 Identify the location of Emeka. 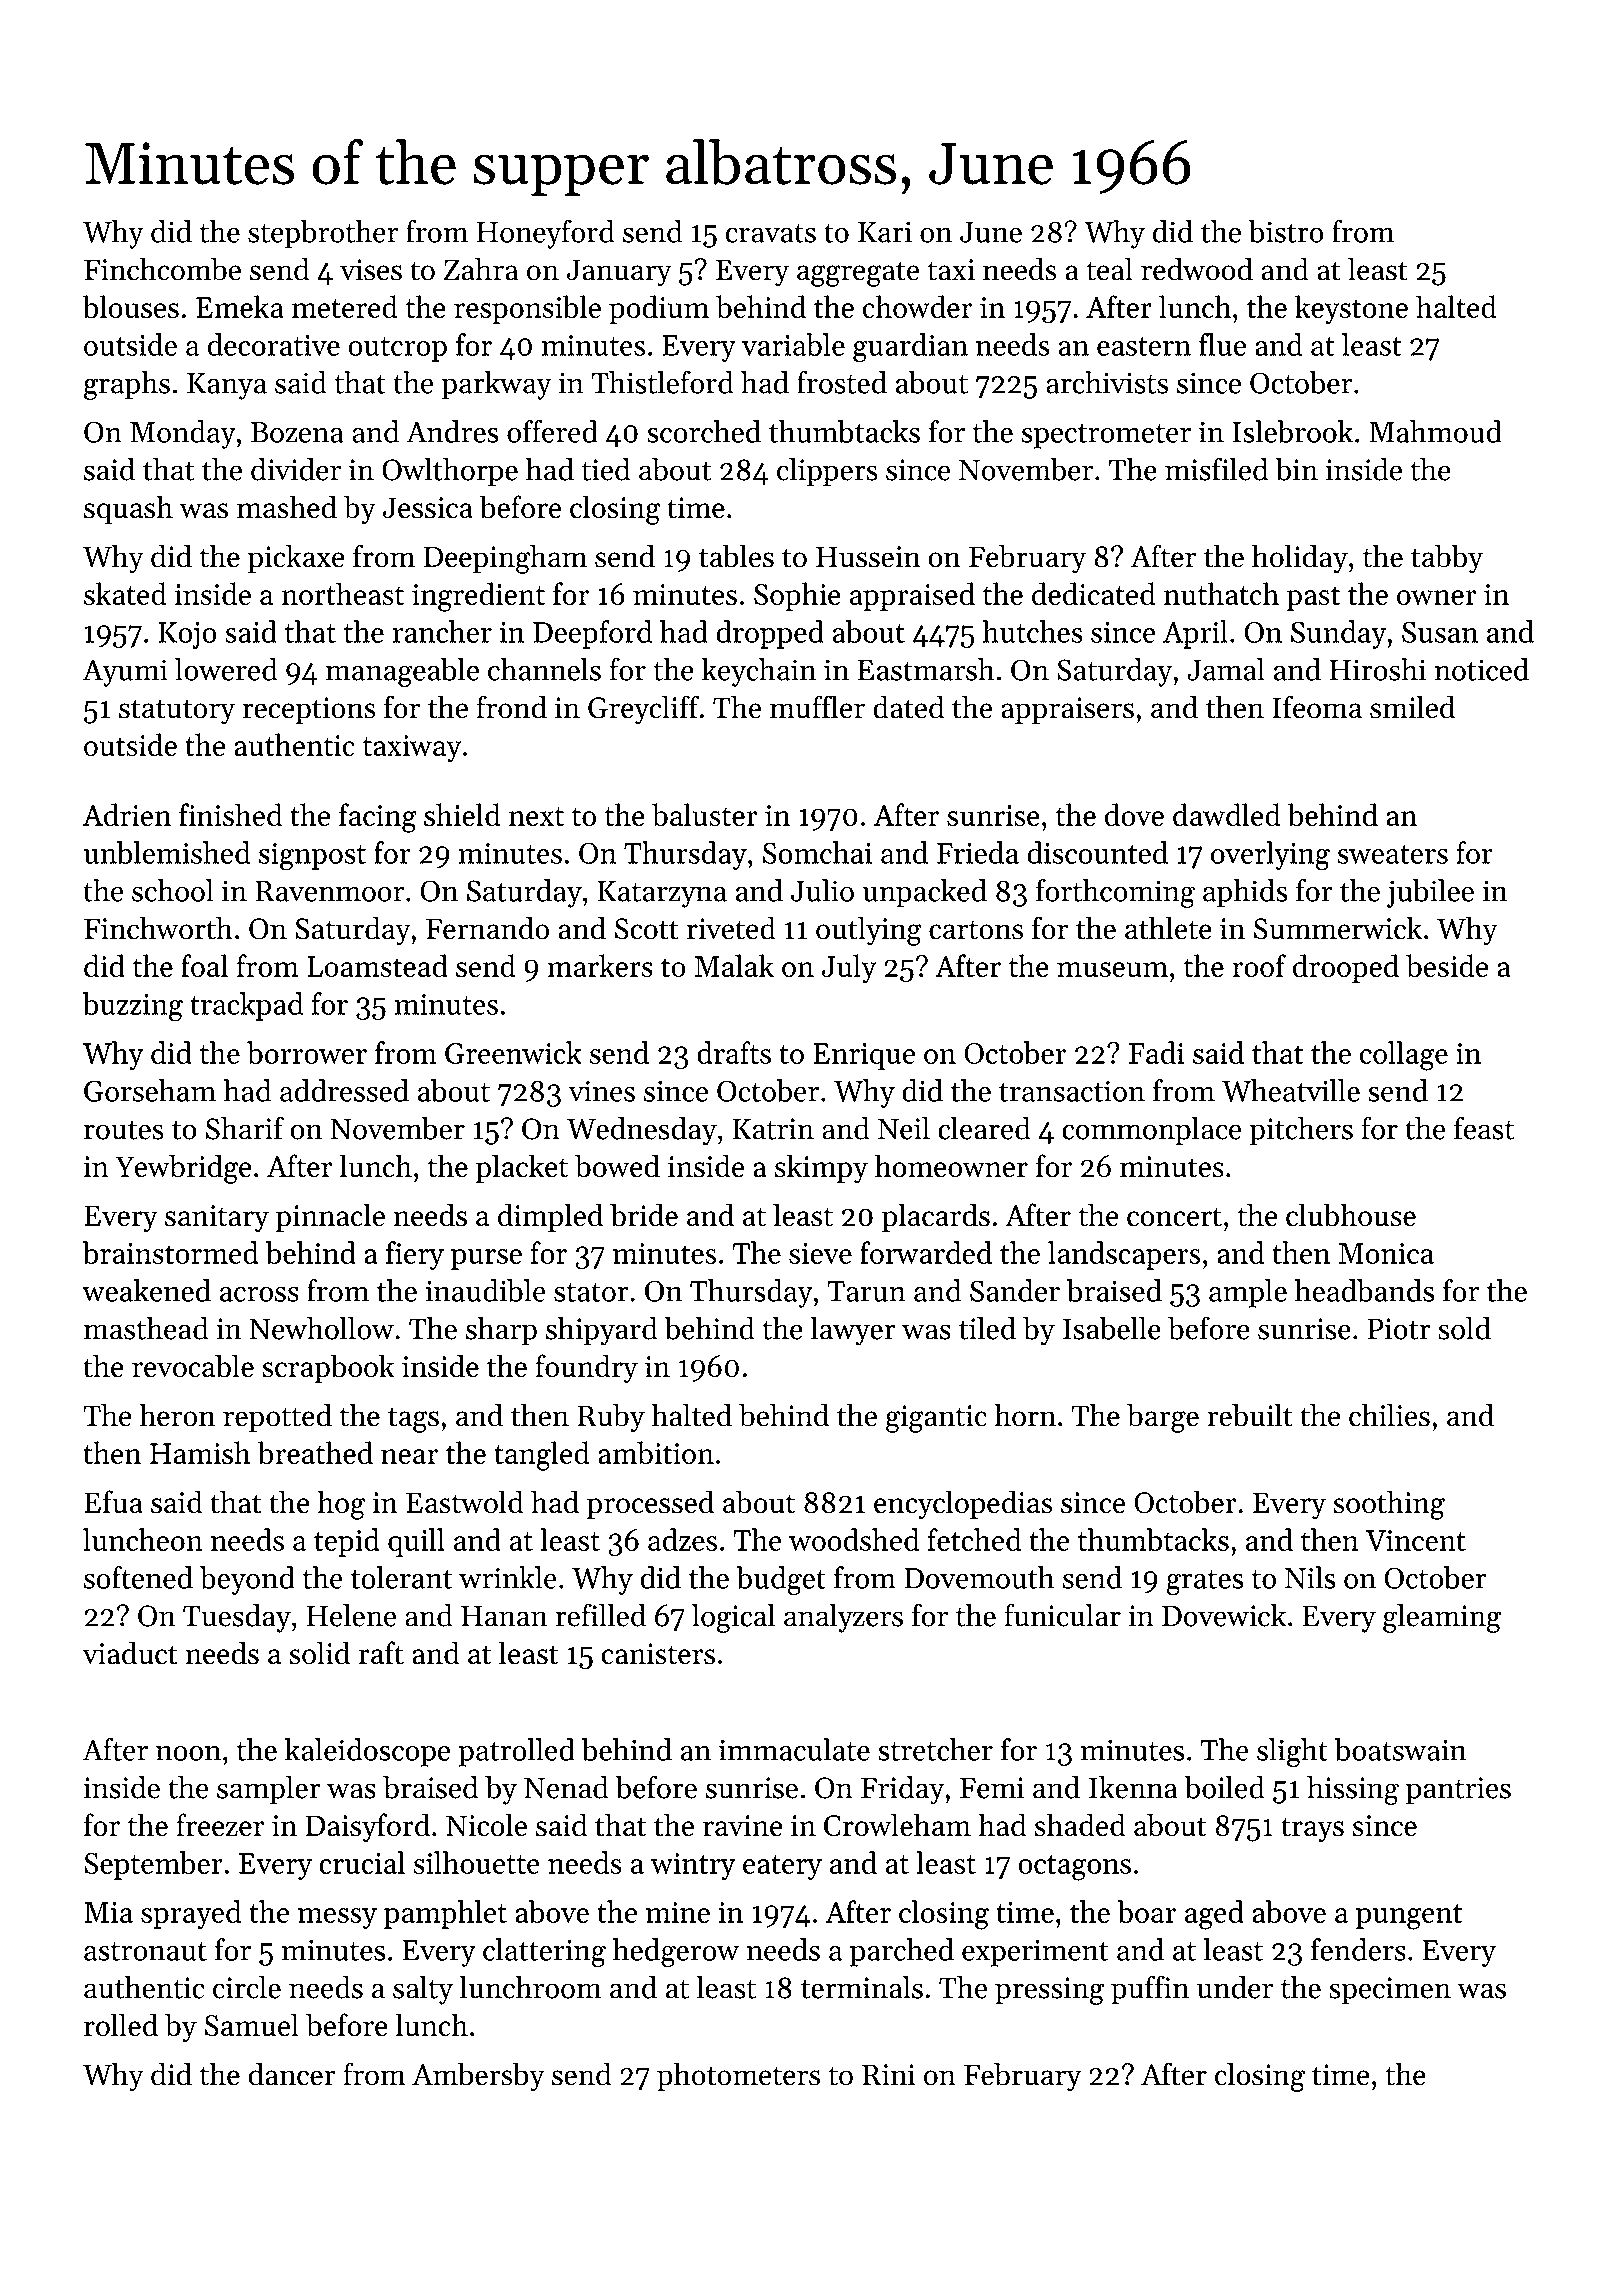
(240, 306).
